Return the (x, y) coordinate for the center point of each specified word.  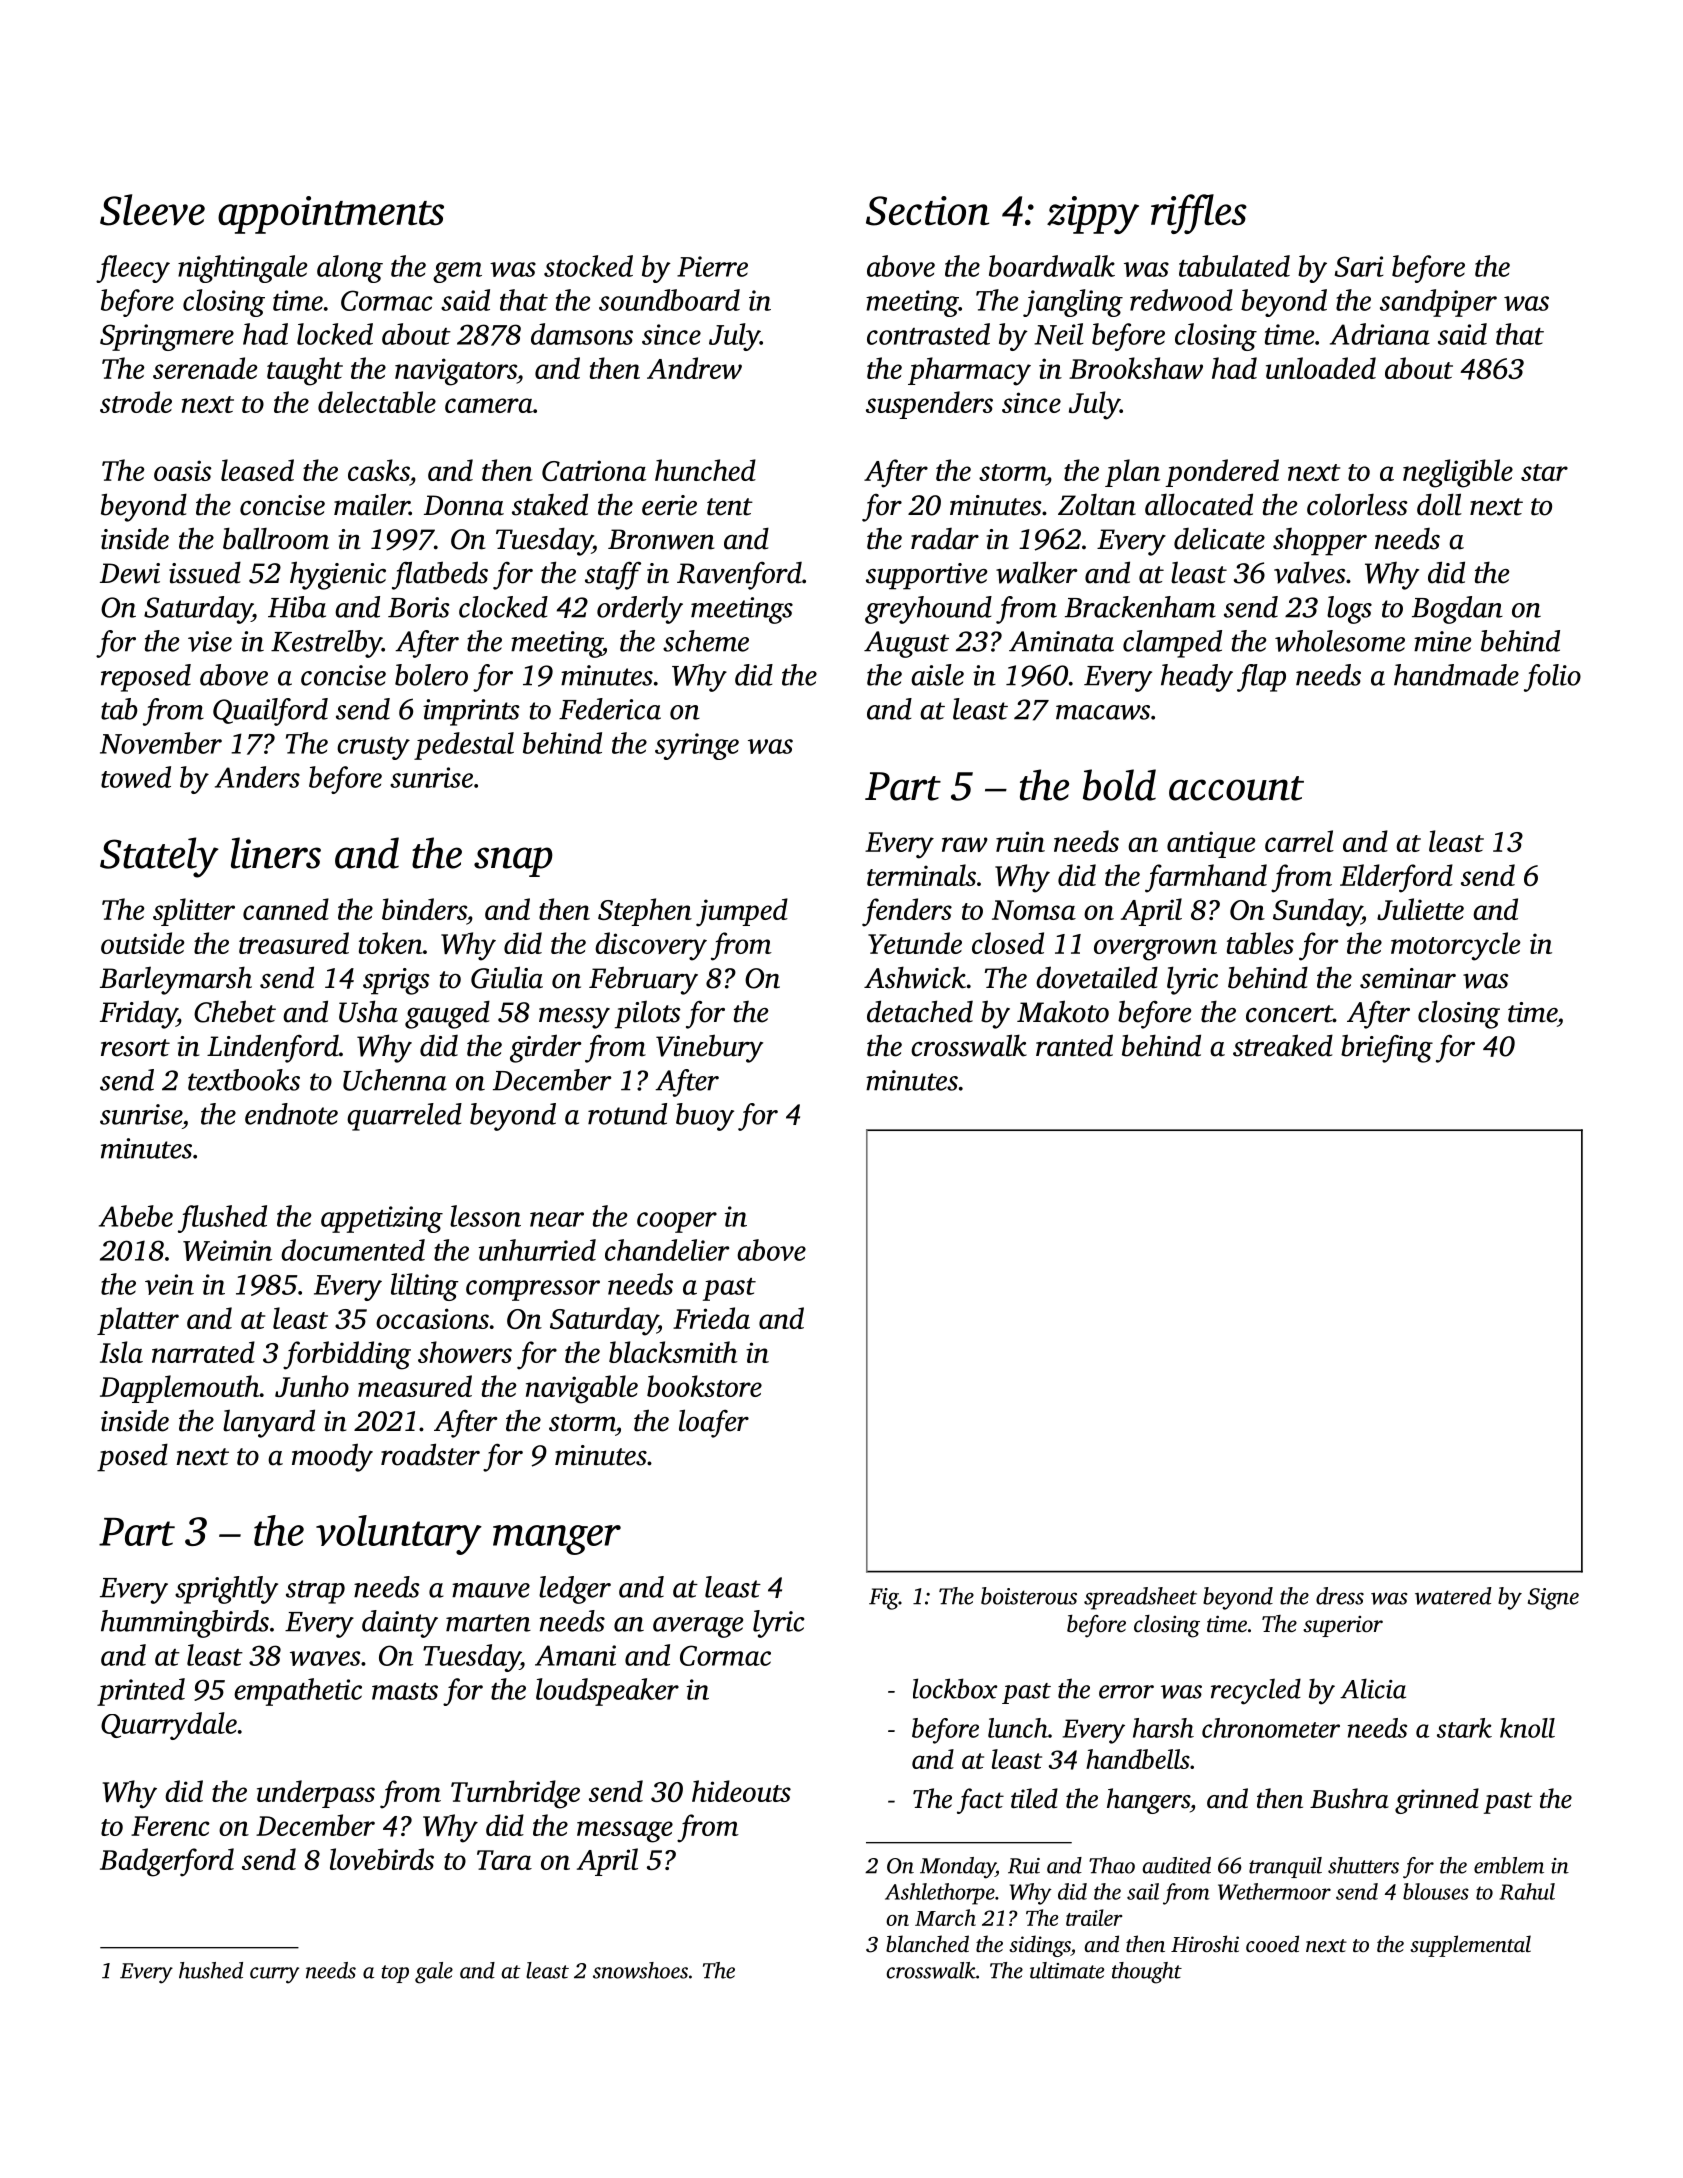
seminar (1408, 978)
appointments (331, 215)
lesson (485, 1216)
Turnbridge (515, 1794)
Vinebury (709, 1048)
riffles (1199, 214)
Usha (368, 1011)
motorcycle (1456, 946)
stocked (588, 266)
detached (920, 1011)
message (625, 1832)
